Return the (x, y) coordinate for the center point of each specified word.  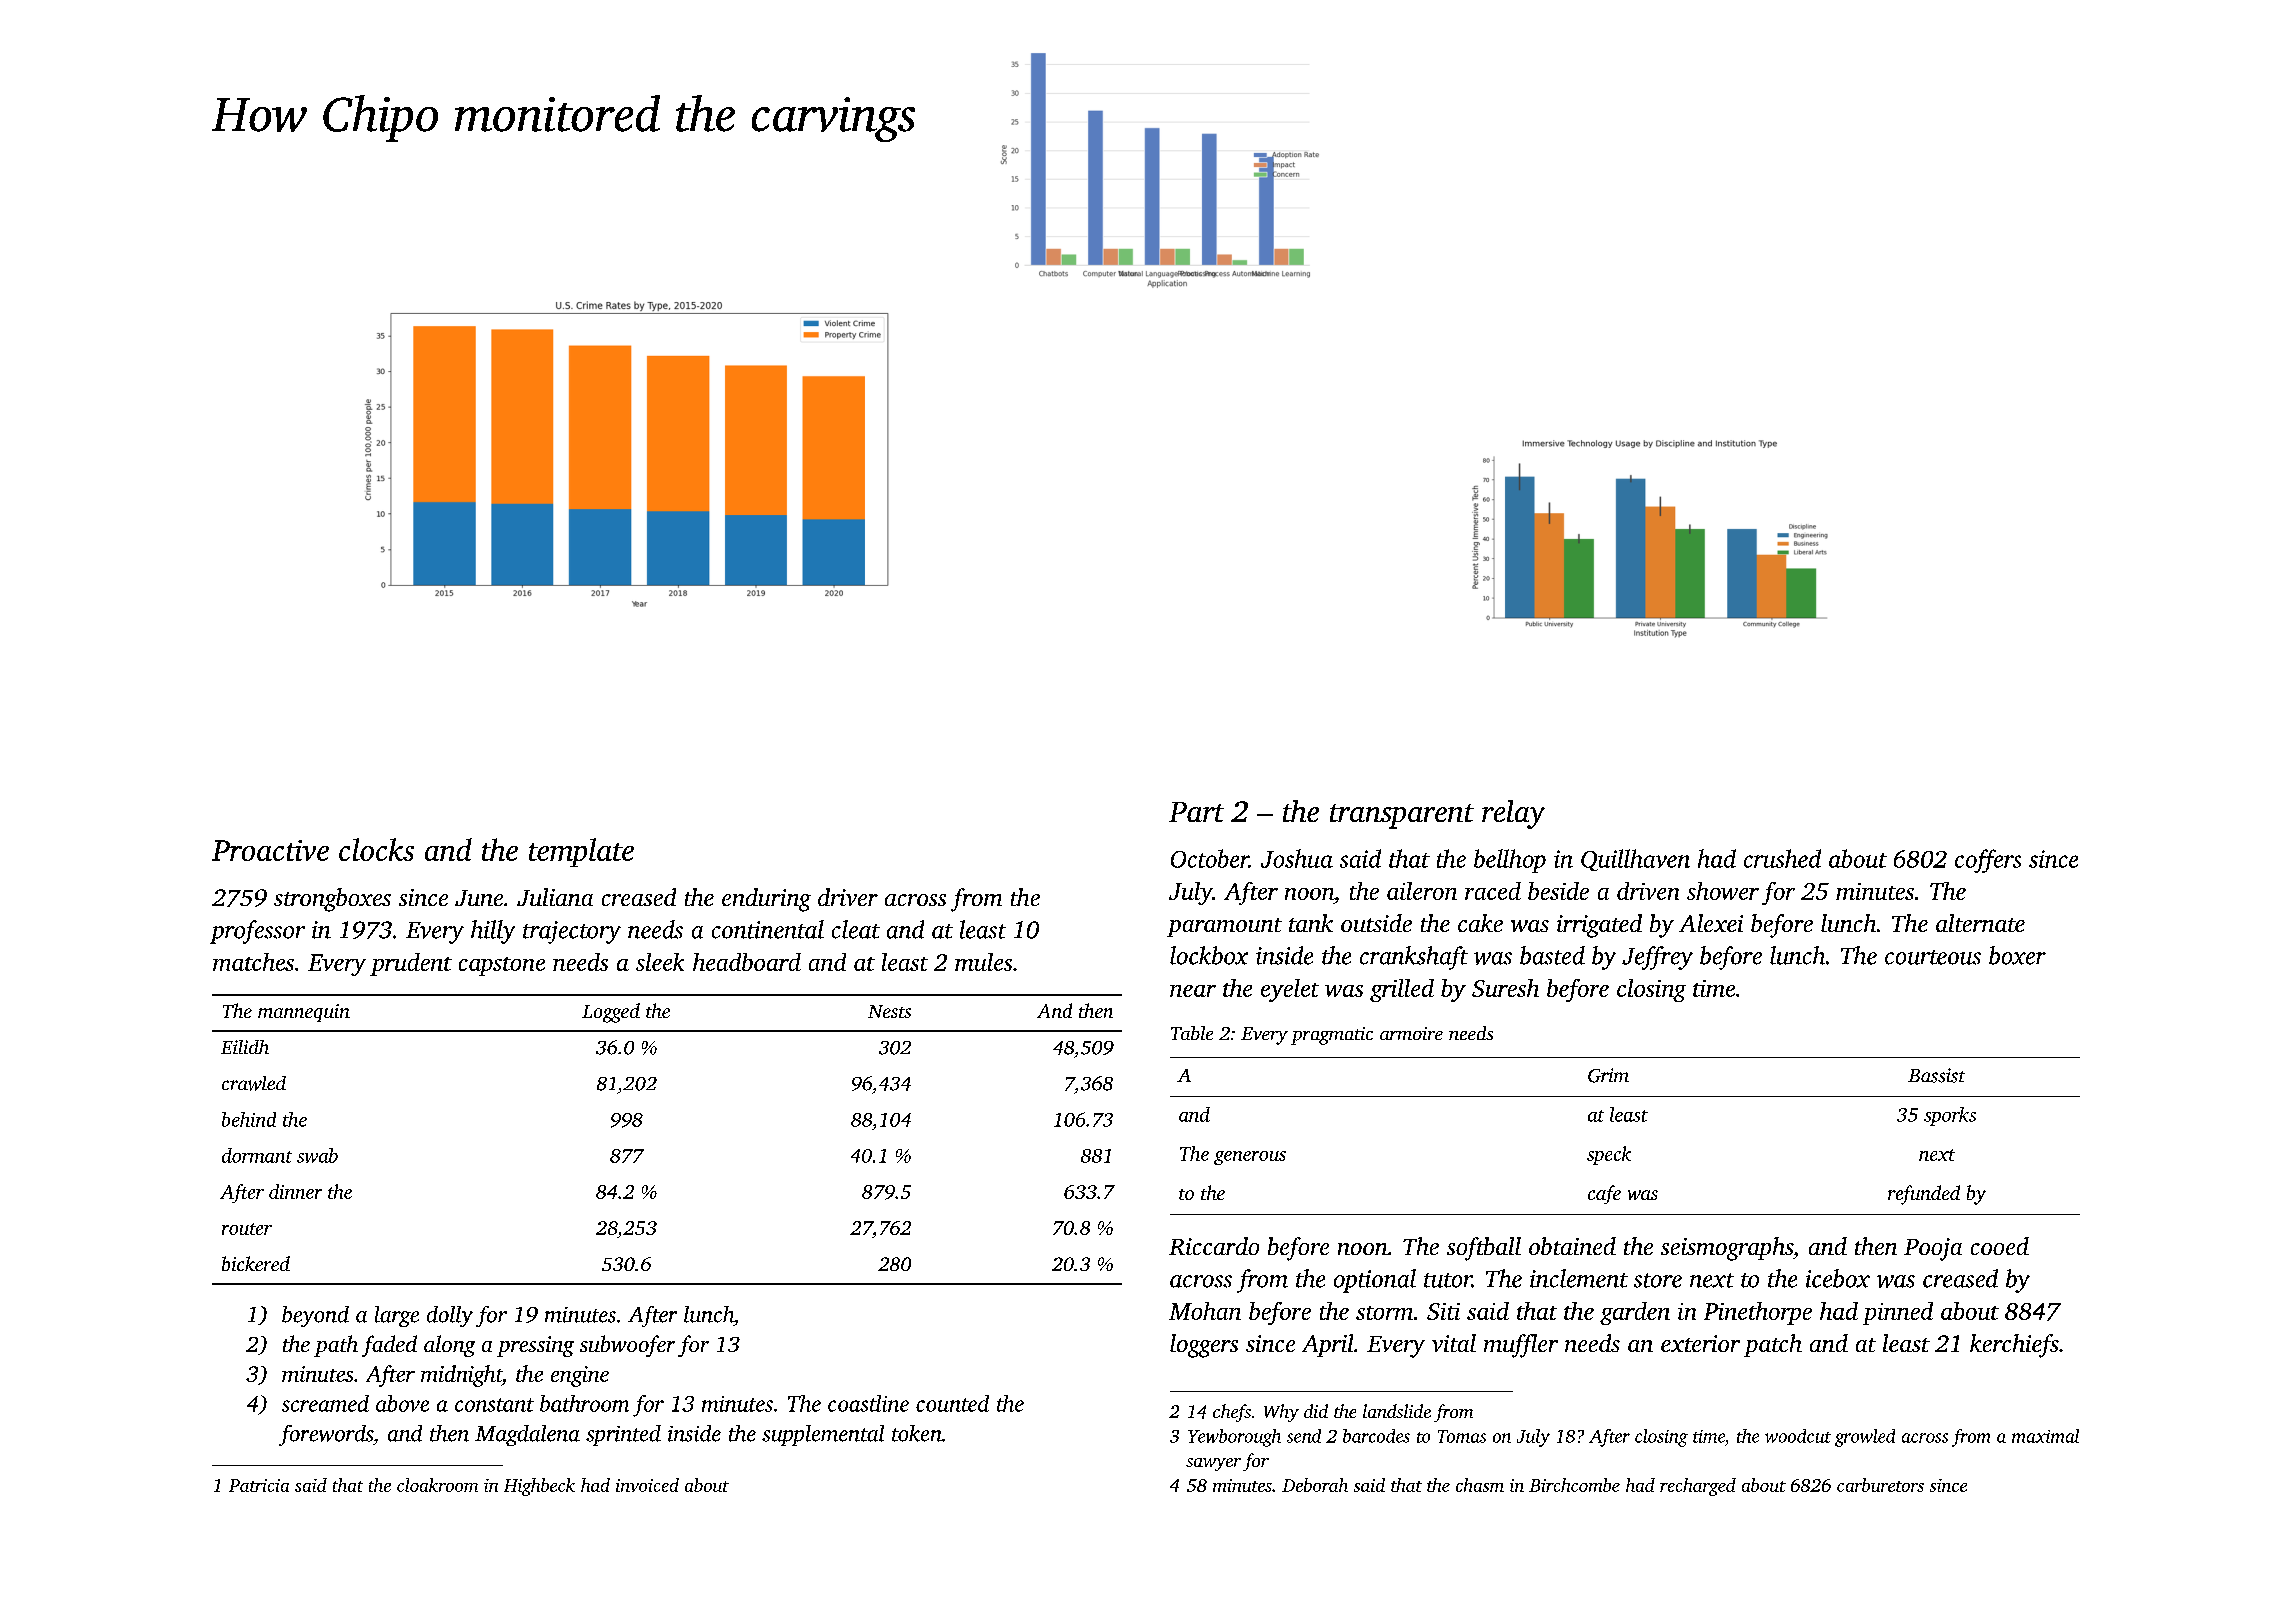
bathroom (584, 1403)
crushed (1782, 858)
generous (1250, 1158)
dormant (257, 1155)
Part (1196, 812)
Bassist (1936, 1075)
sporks (1950, 1116)
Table (1192, 1033)
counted (952, 1403)
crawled (254, 1083)
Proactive (270, 850)
